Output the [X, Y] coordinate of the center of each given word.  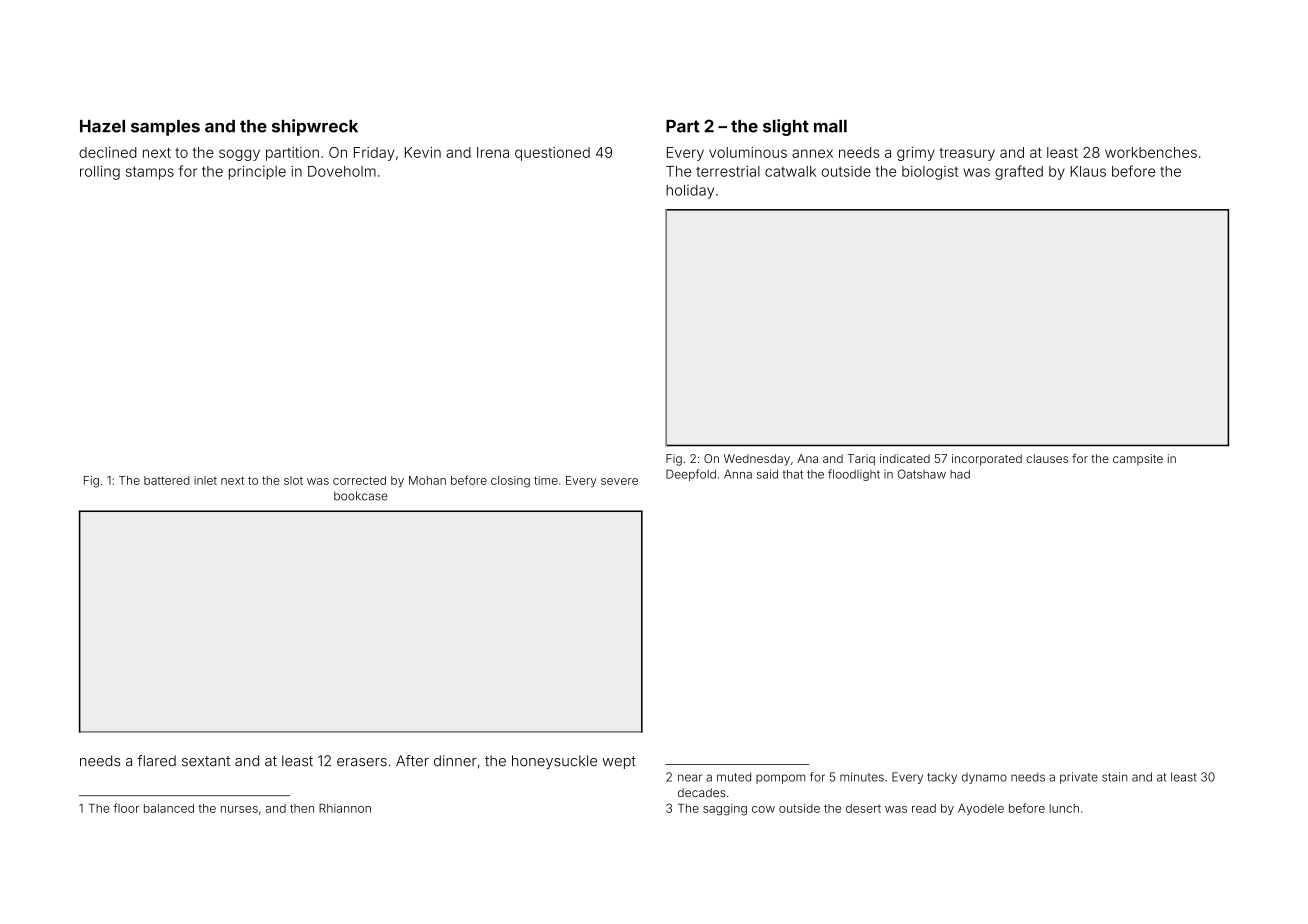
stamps [150, 173]
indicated [905, 458]
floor [126, 808]
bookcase [361, 496]
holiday [690, 192]
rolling [100, 173]
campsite [1138, 460]
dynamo [984, 778]
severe [619, 481]
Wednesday [757, 460]
